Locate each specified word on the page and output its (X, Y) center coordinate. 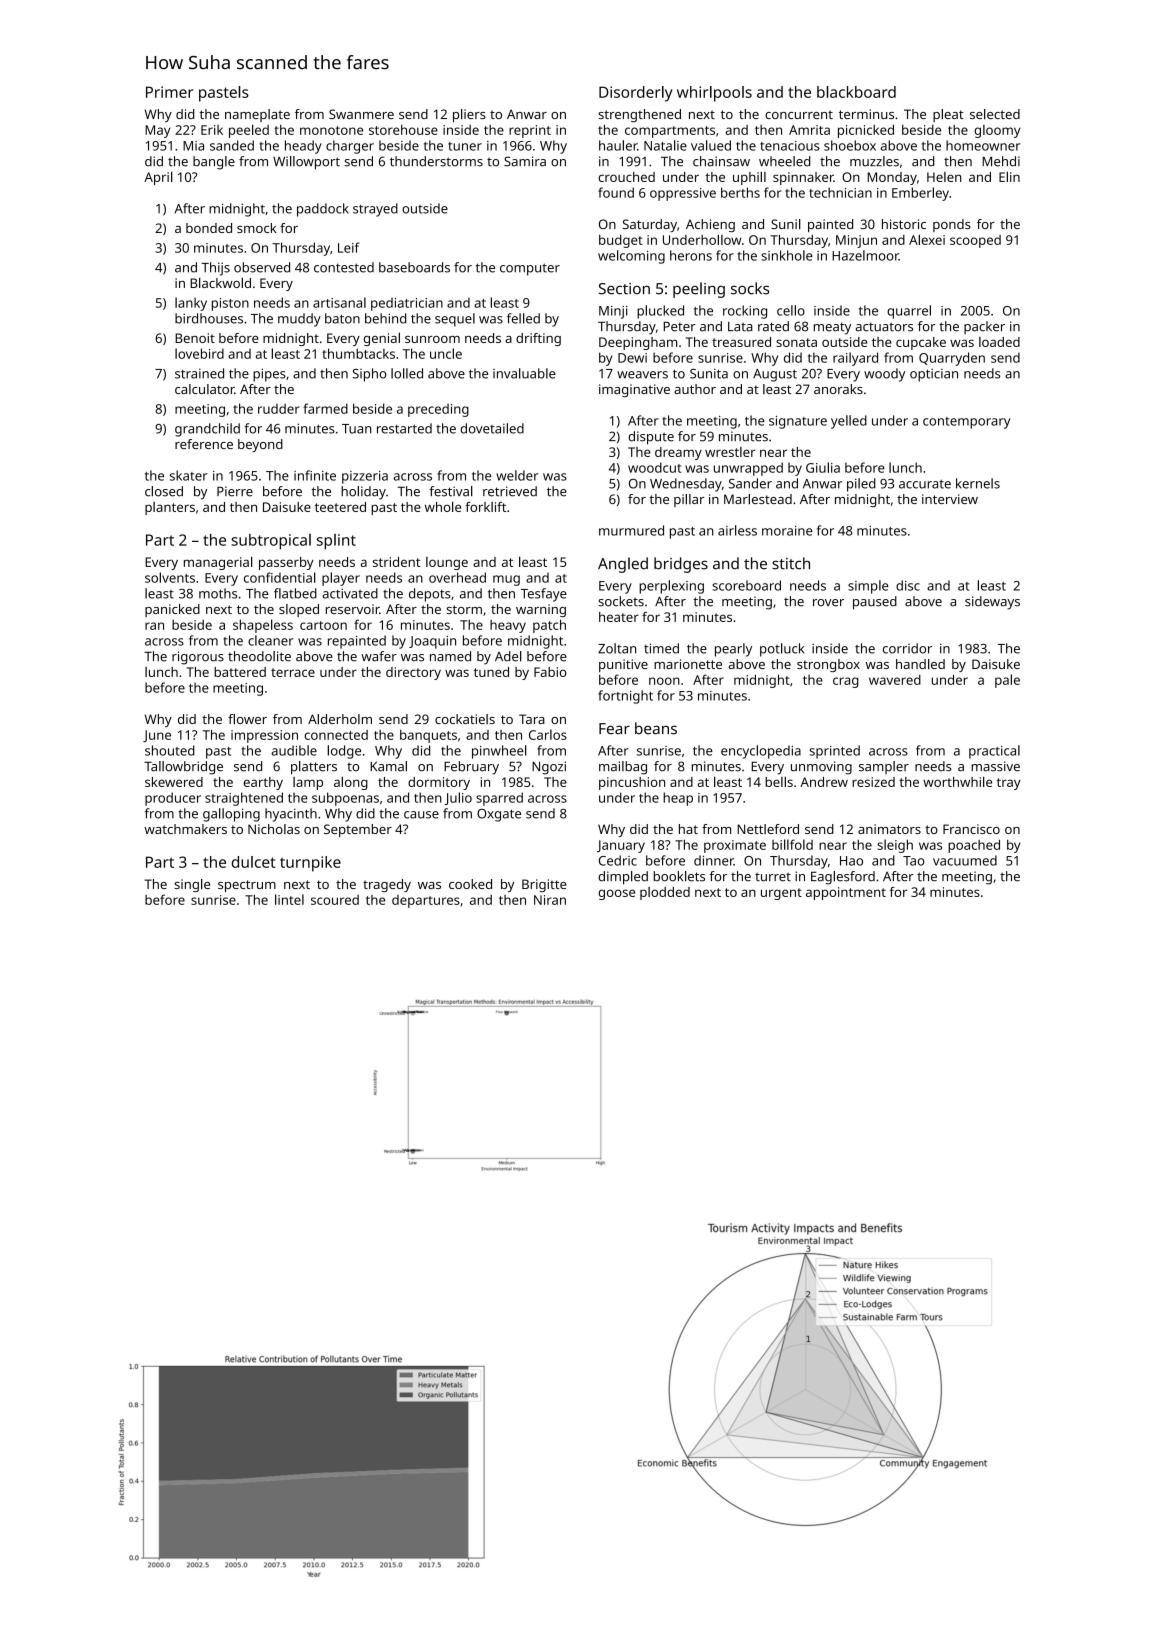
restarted (404, 428)
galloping (231, 815)
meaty (832, 328)
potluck (782, 650)
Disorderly (636, 94)
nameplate (257, 115)
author (695, 389)
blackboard (856, 92)
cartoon (323, 625)
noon (664, 681)
